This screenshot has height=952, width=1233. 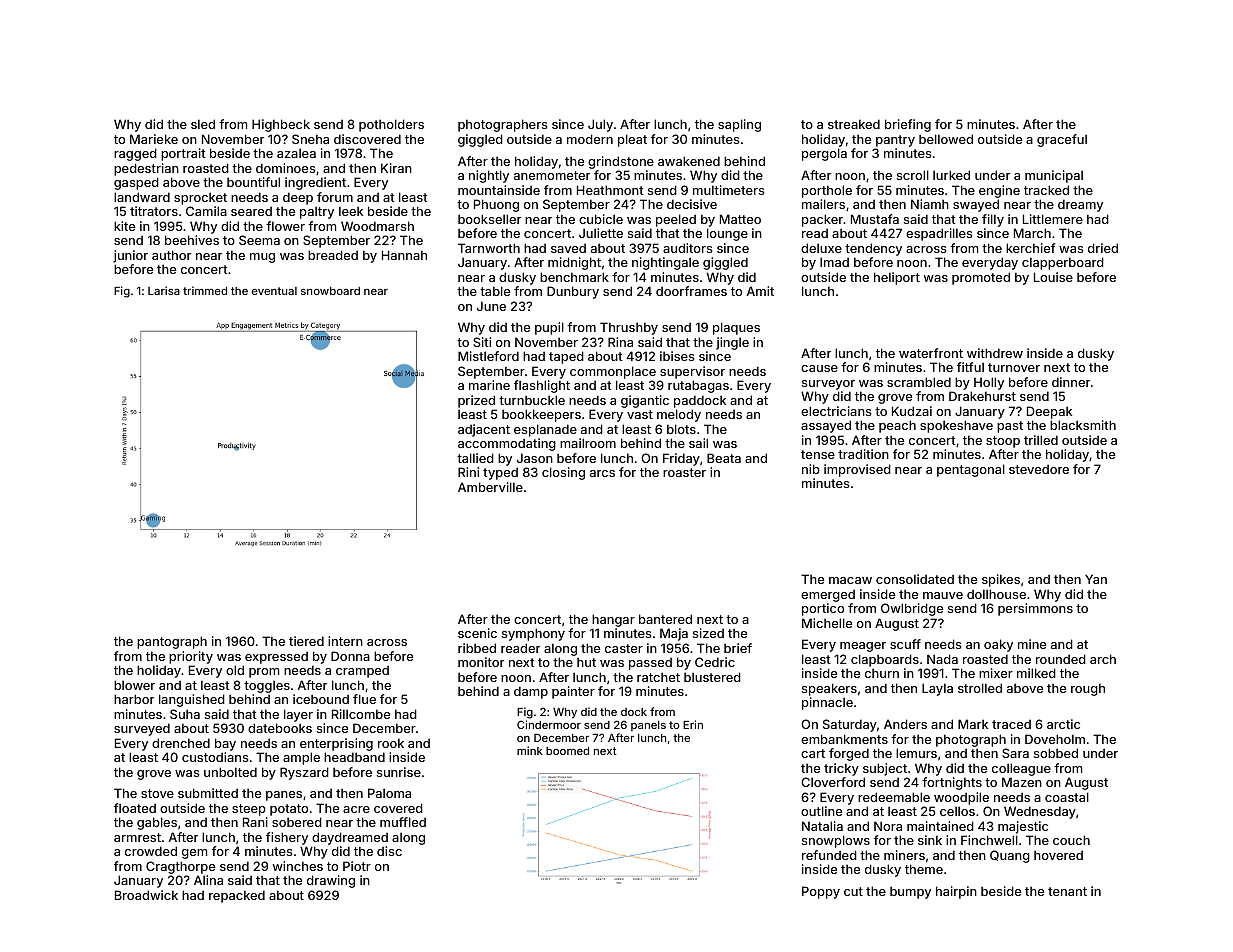 I want to click on municipal, so click(x=1054, y=176).
